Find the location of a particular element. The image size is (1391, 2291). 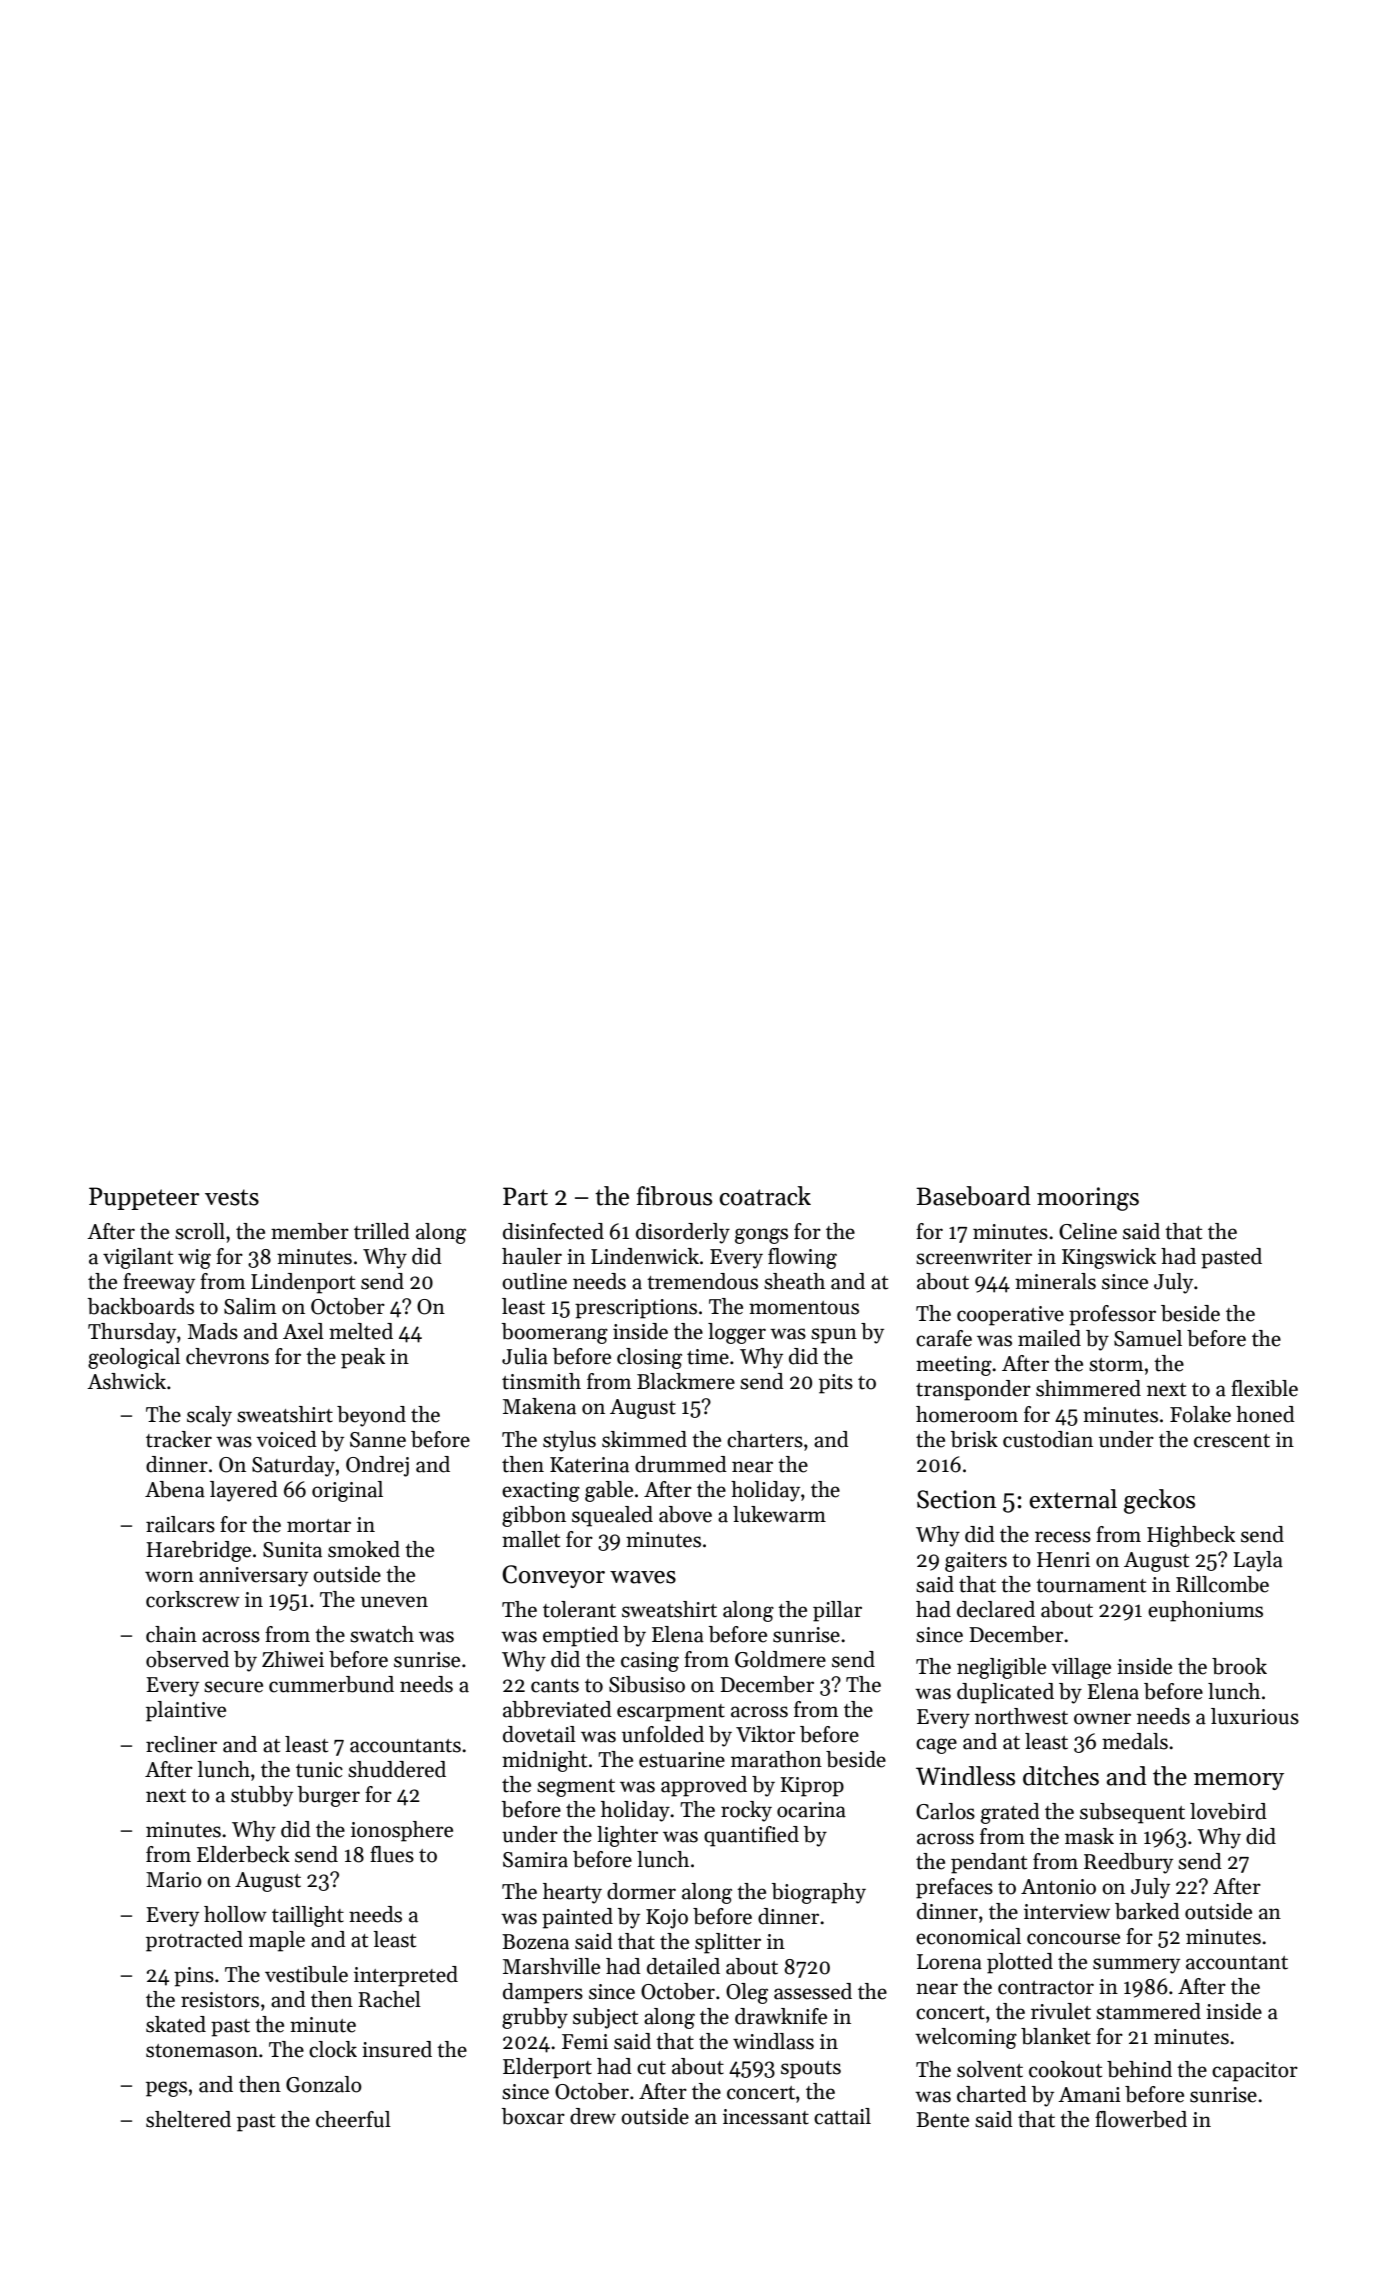

brook is located at coordinates (1239, 1666).
